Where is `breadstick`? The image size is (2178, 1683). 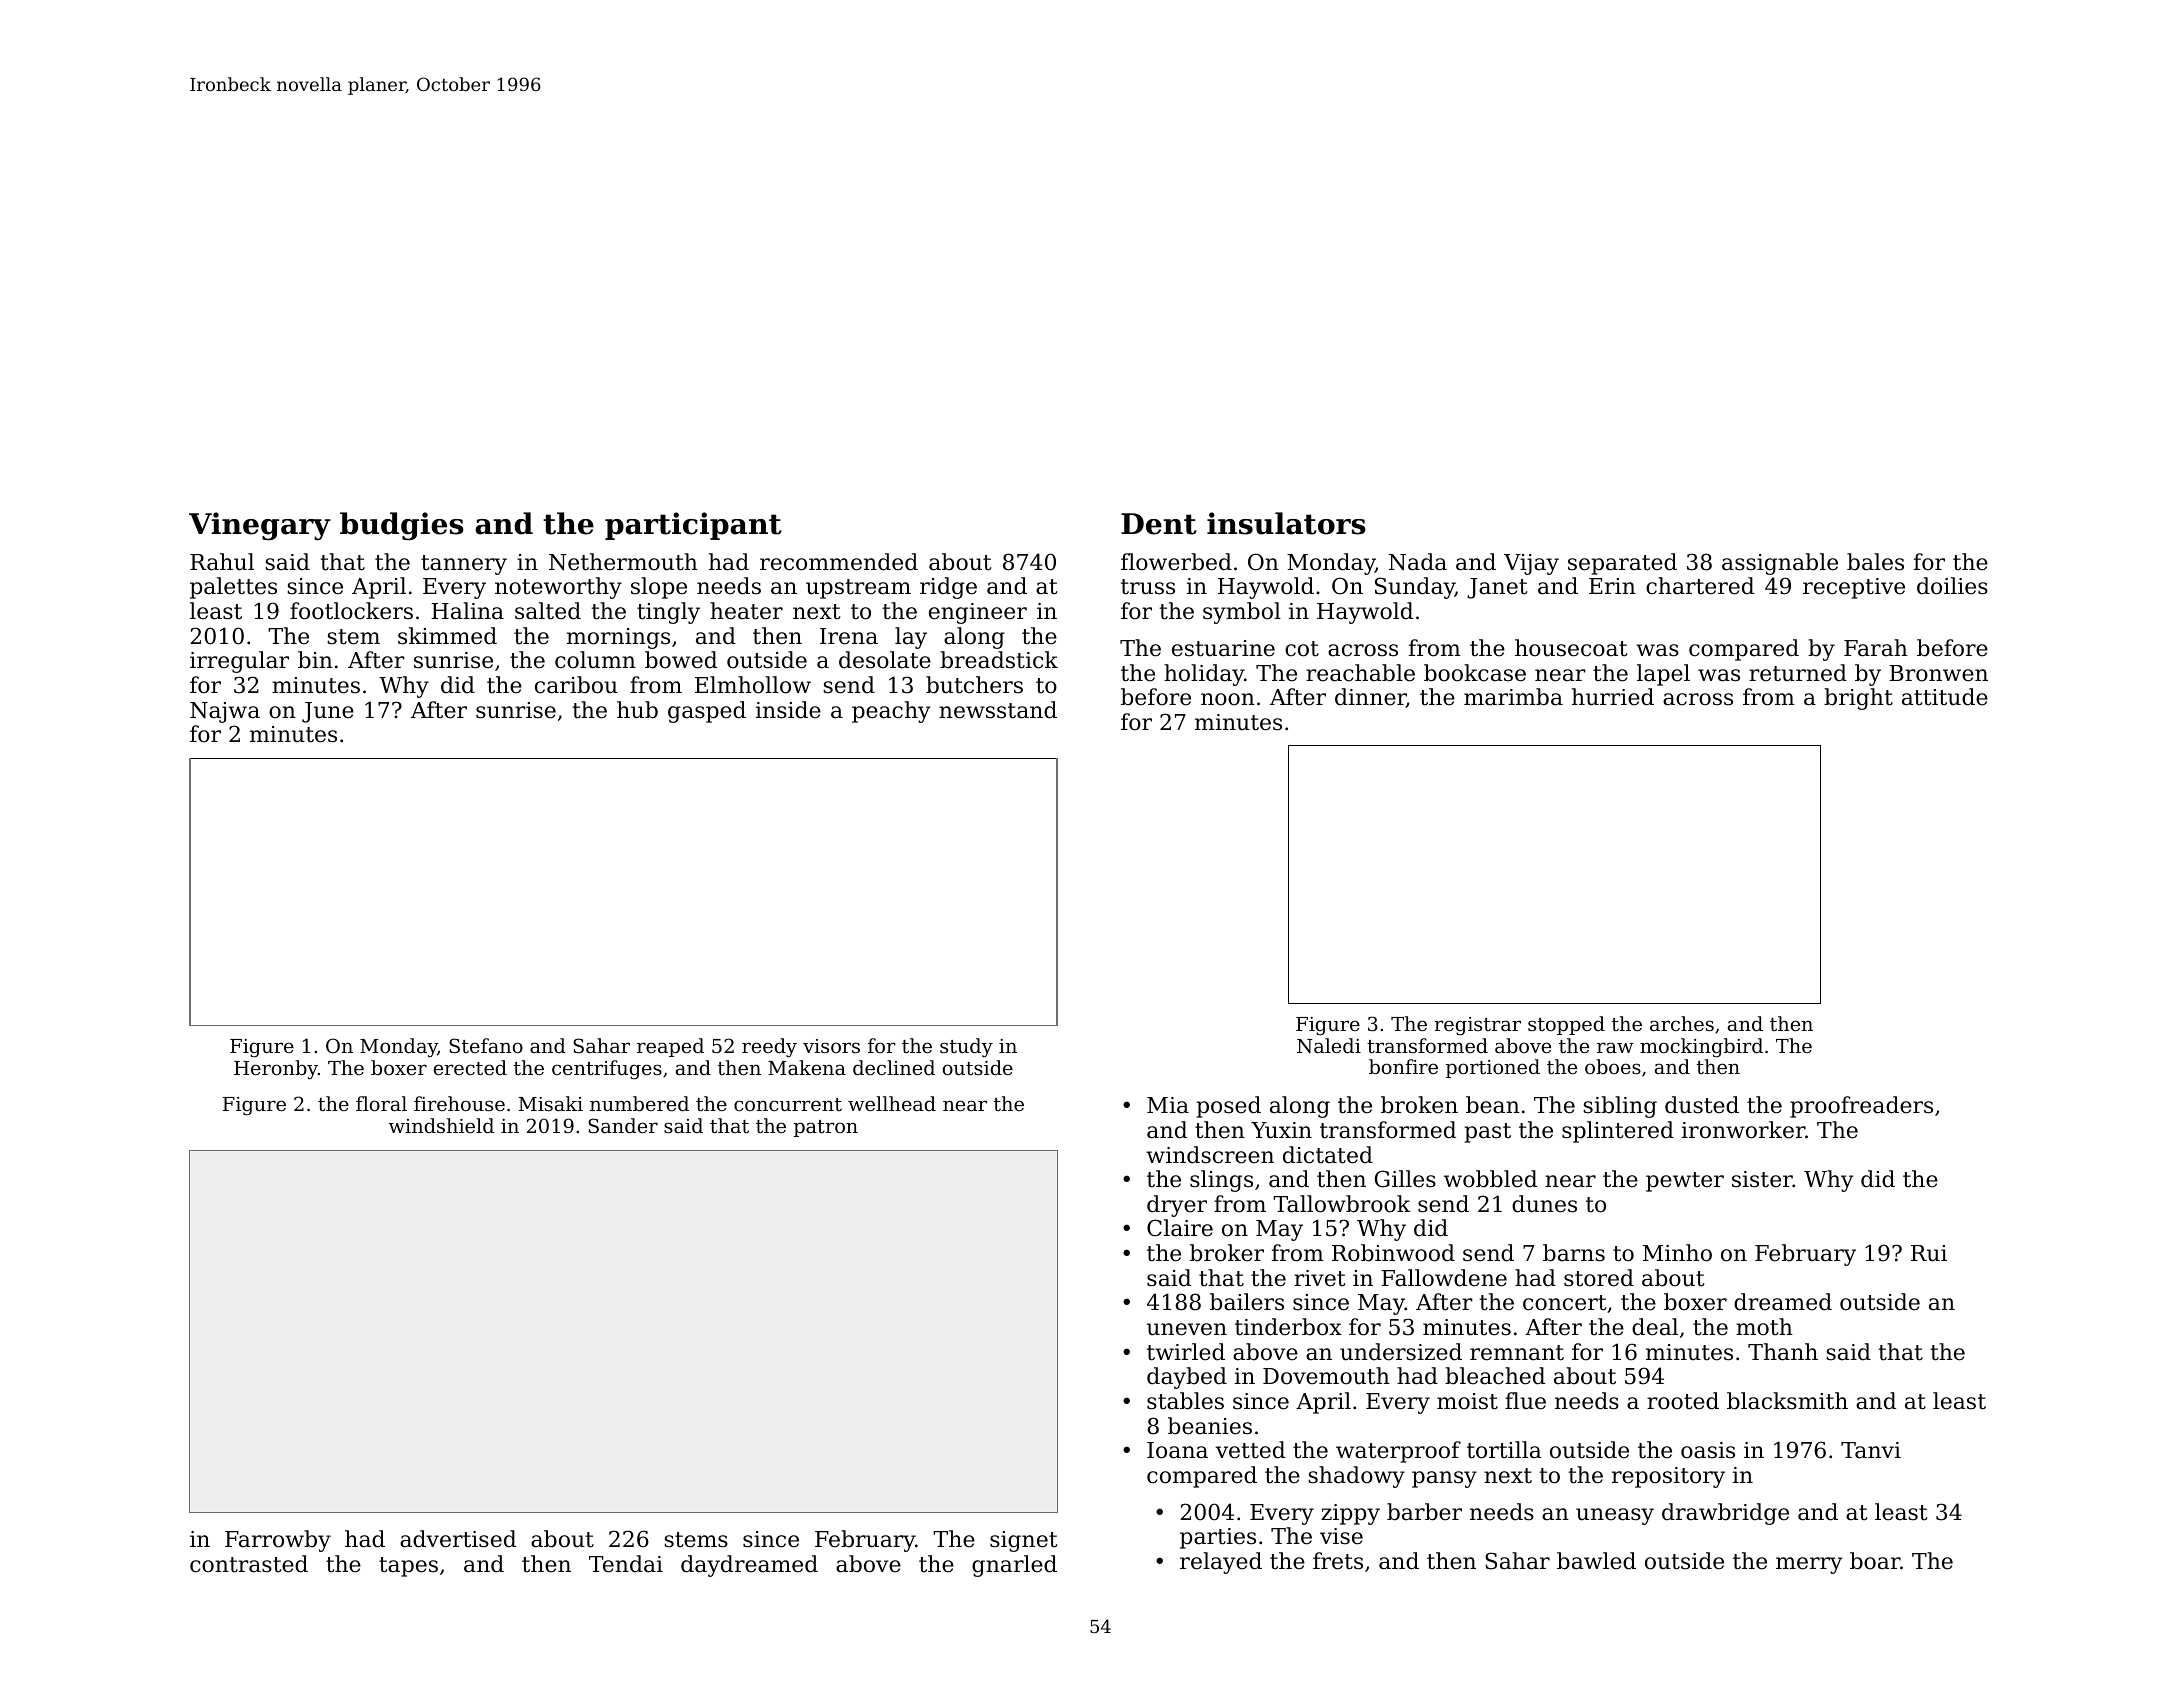
breadstick is located at coordinates (999, 660).
